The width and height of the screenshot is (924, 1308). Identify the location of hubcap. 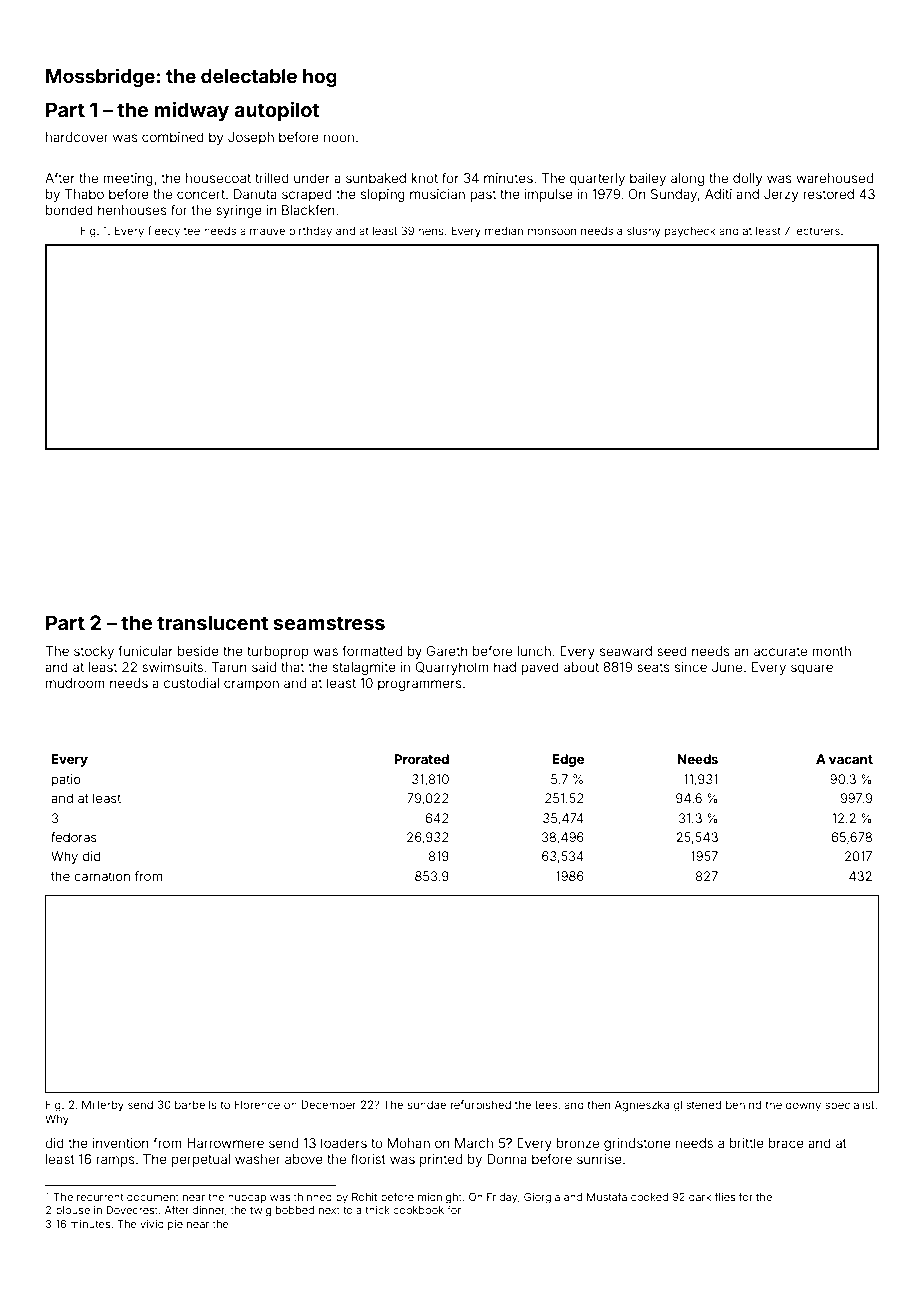
(247, 1198).
